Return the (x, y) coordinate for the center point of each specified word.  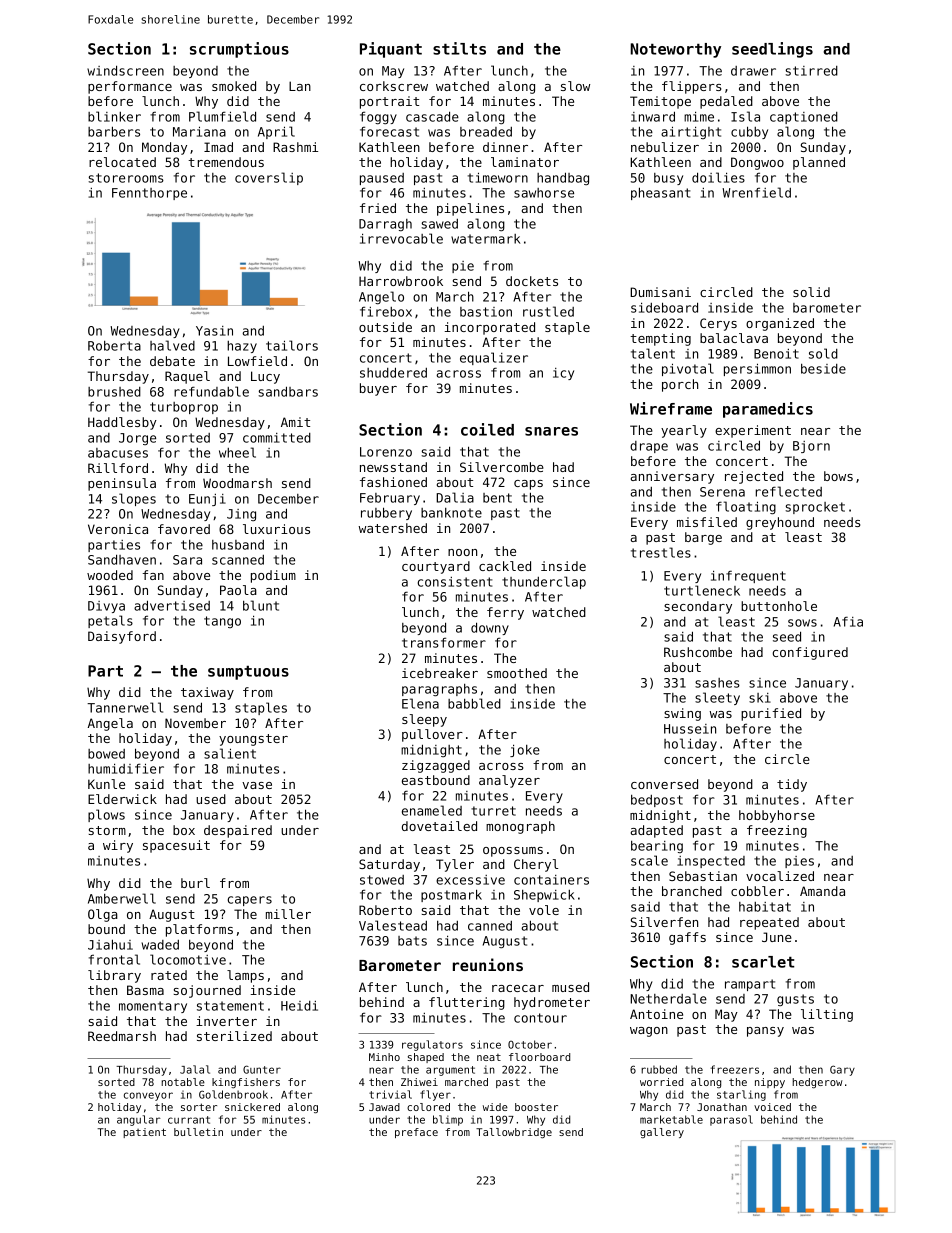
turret (493, 811)
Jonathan (722, 1107)
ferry (505, 613)
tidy (792, 785)
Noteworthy (676, 50)
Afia (848, 621)
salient (230, 753)
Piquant (391, 50)
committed (277, 438)
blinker (114, 116)
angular (139, 1120)
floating (746, 507)
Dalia (455, 497)
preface (416, 1133)
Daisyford (122, 637)
